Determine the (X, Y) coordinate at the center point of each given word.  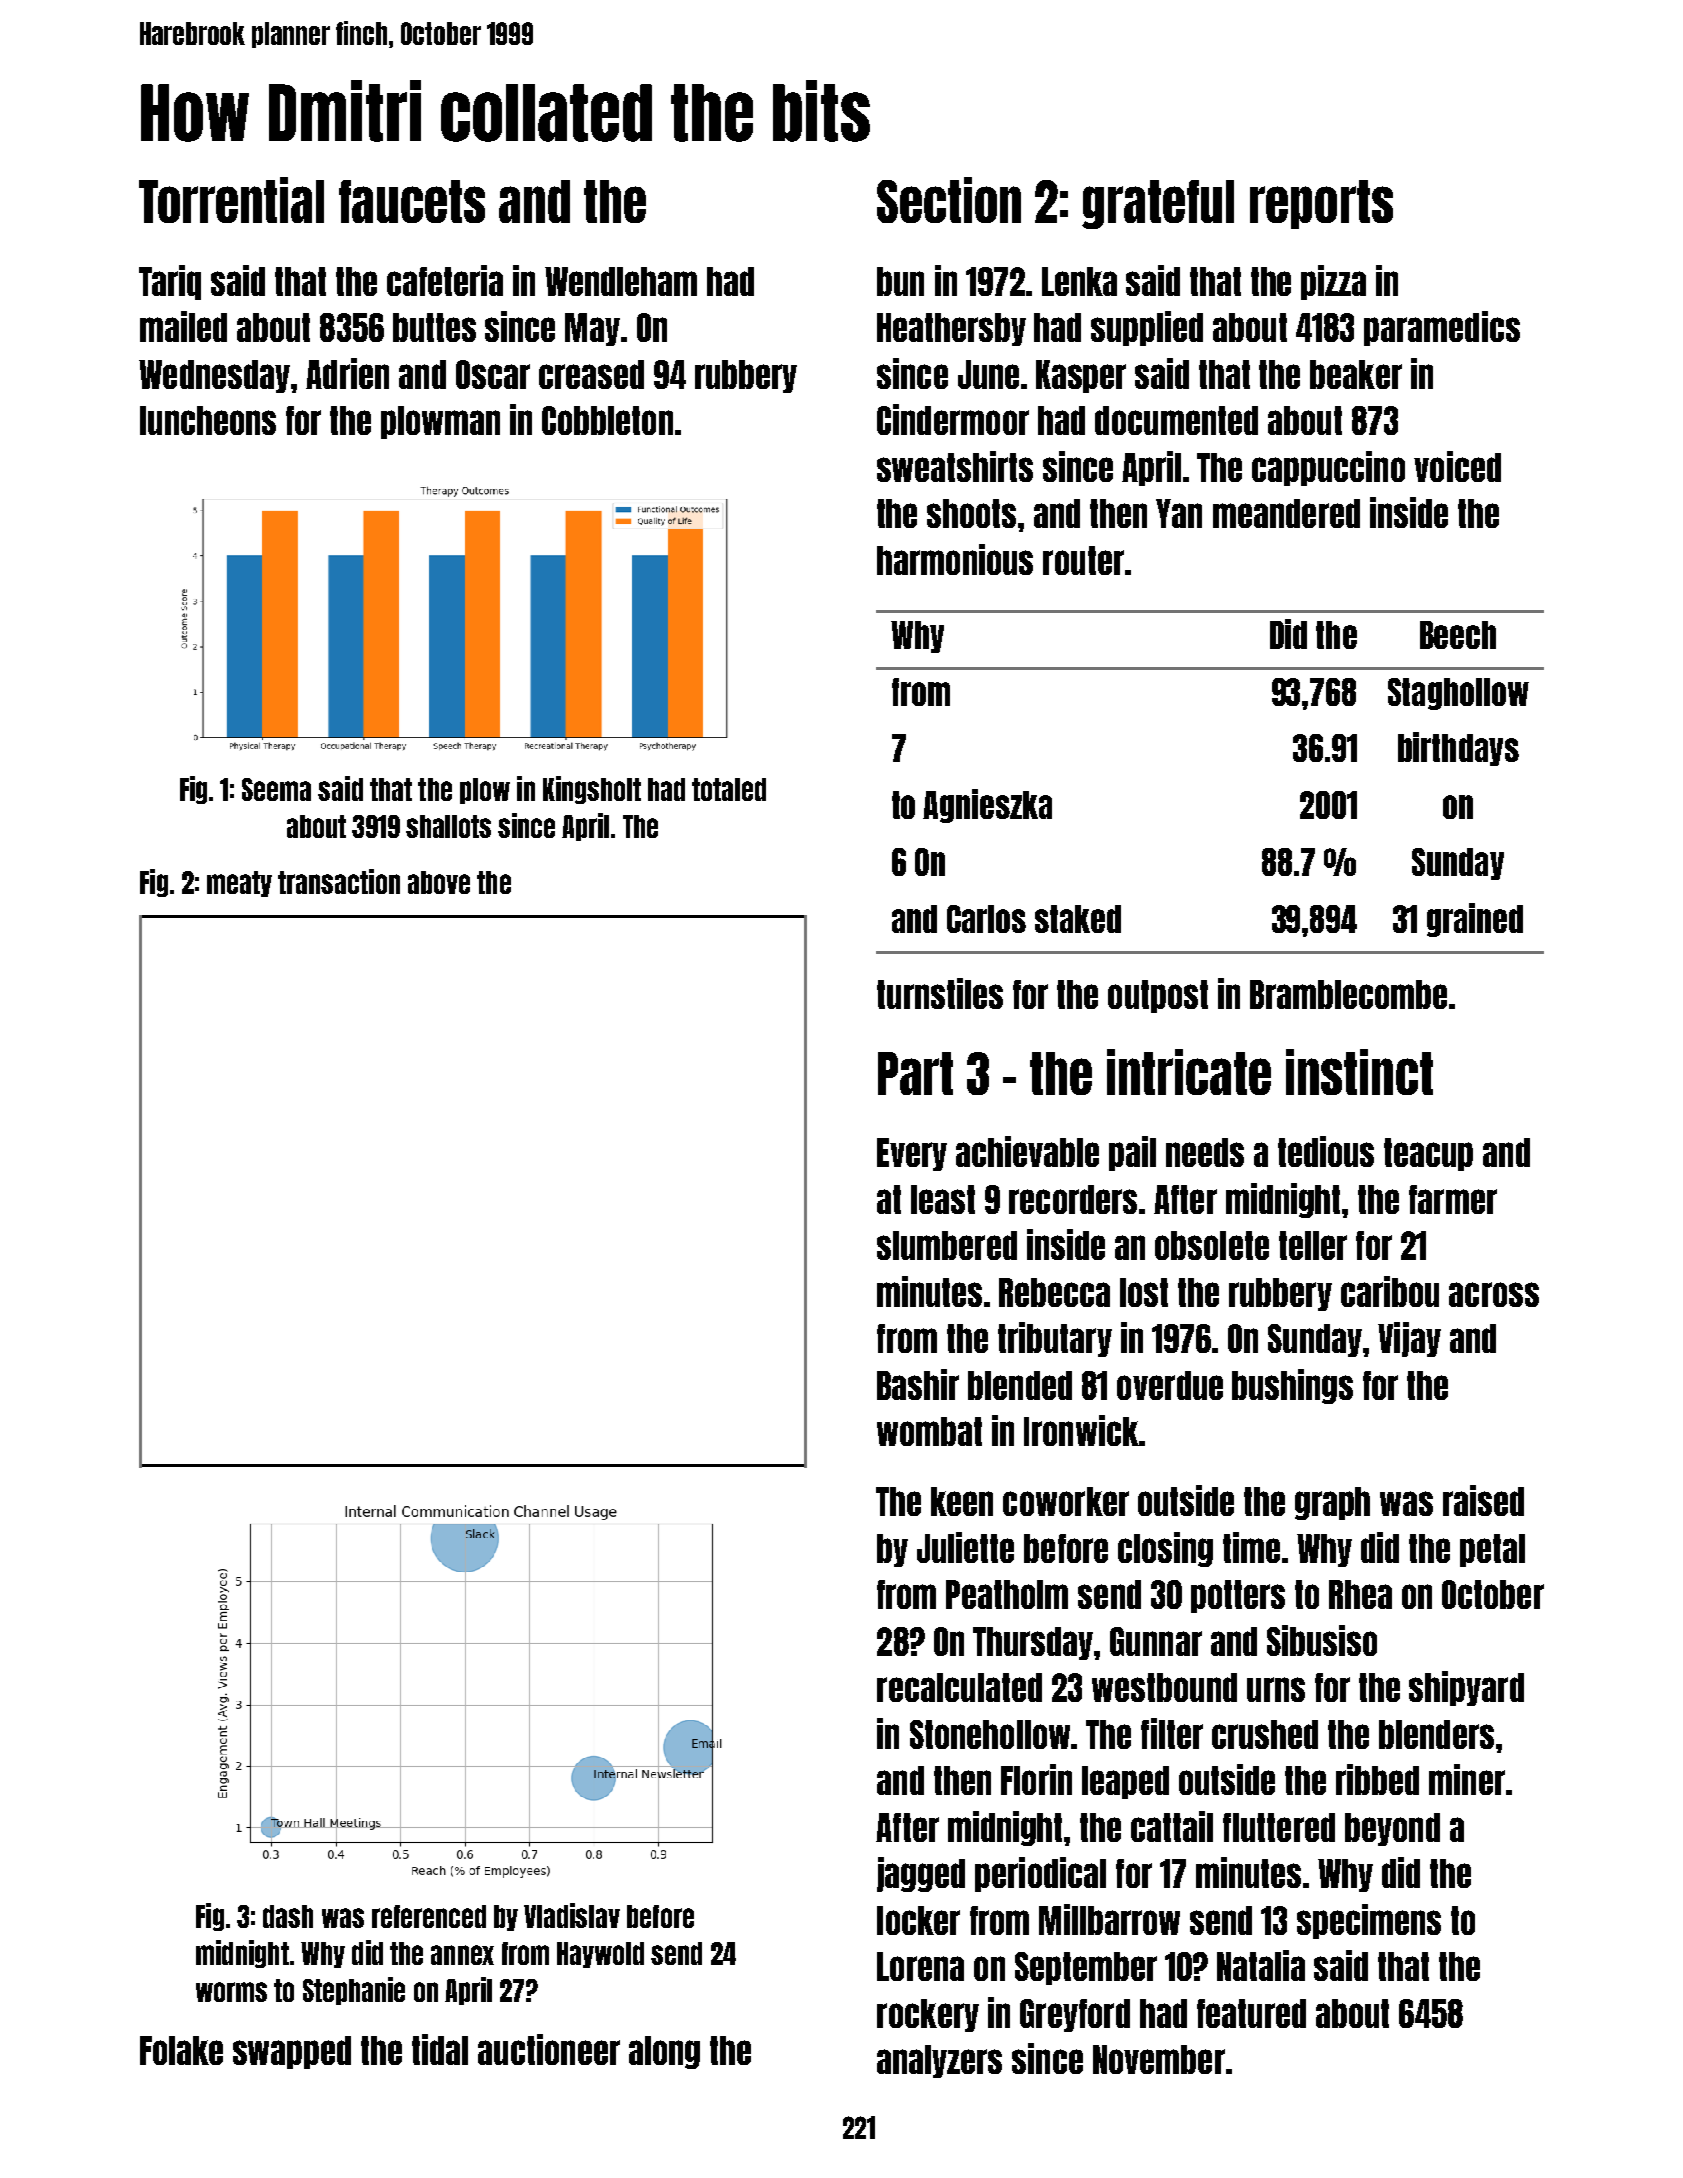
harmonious (955, 559)
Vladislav (572, 1915)
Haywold (600, 1955)
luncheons (208, 420)
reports (1321, 204)
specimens (1369, 1921)
